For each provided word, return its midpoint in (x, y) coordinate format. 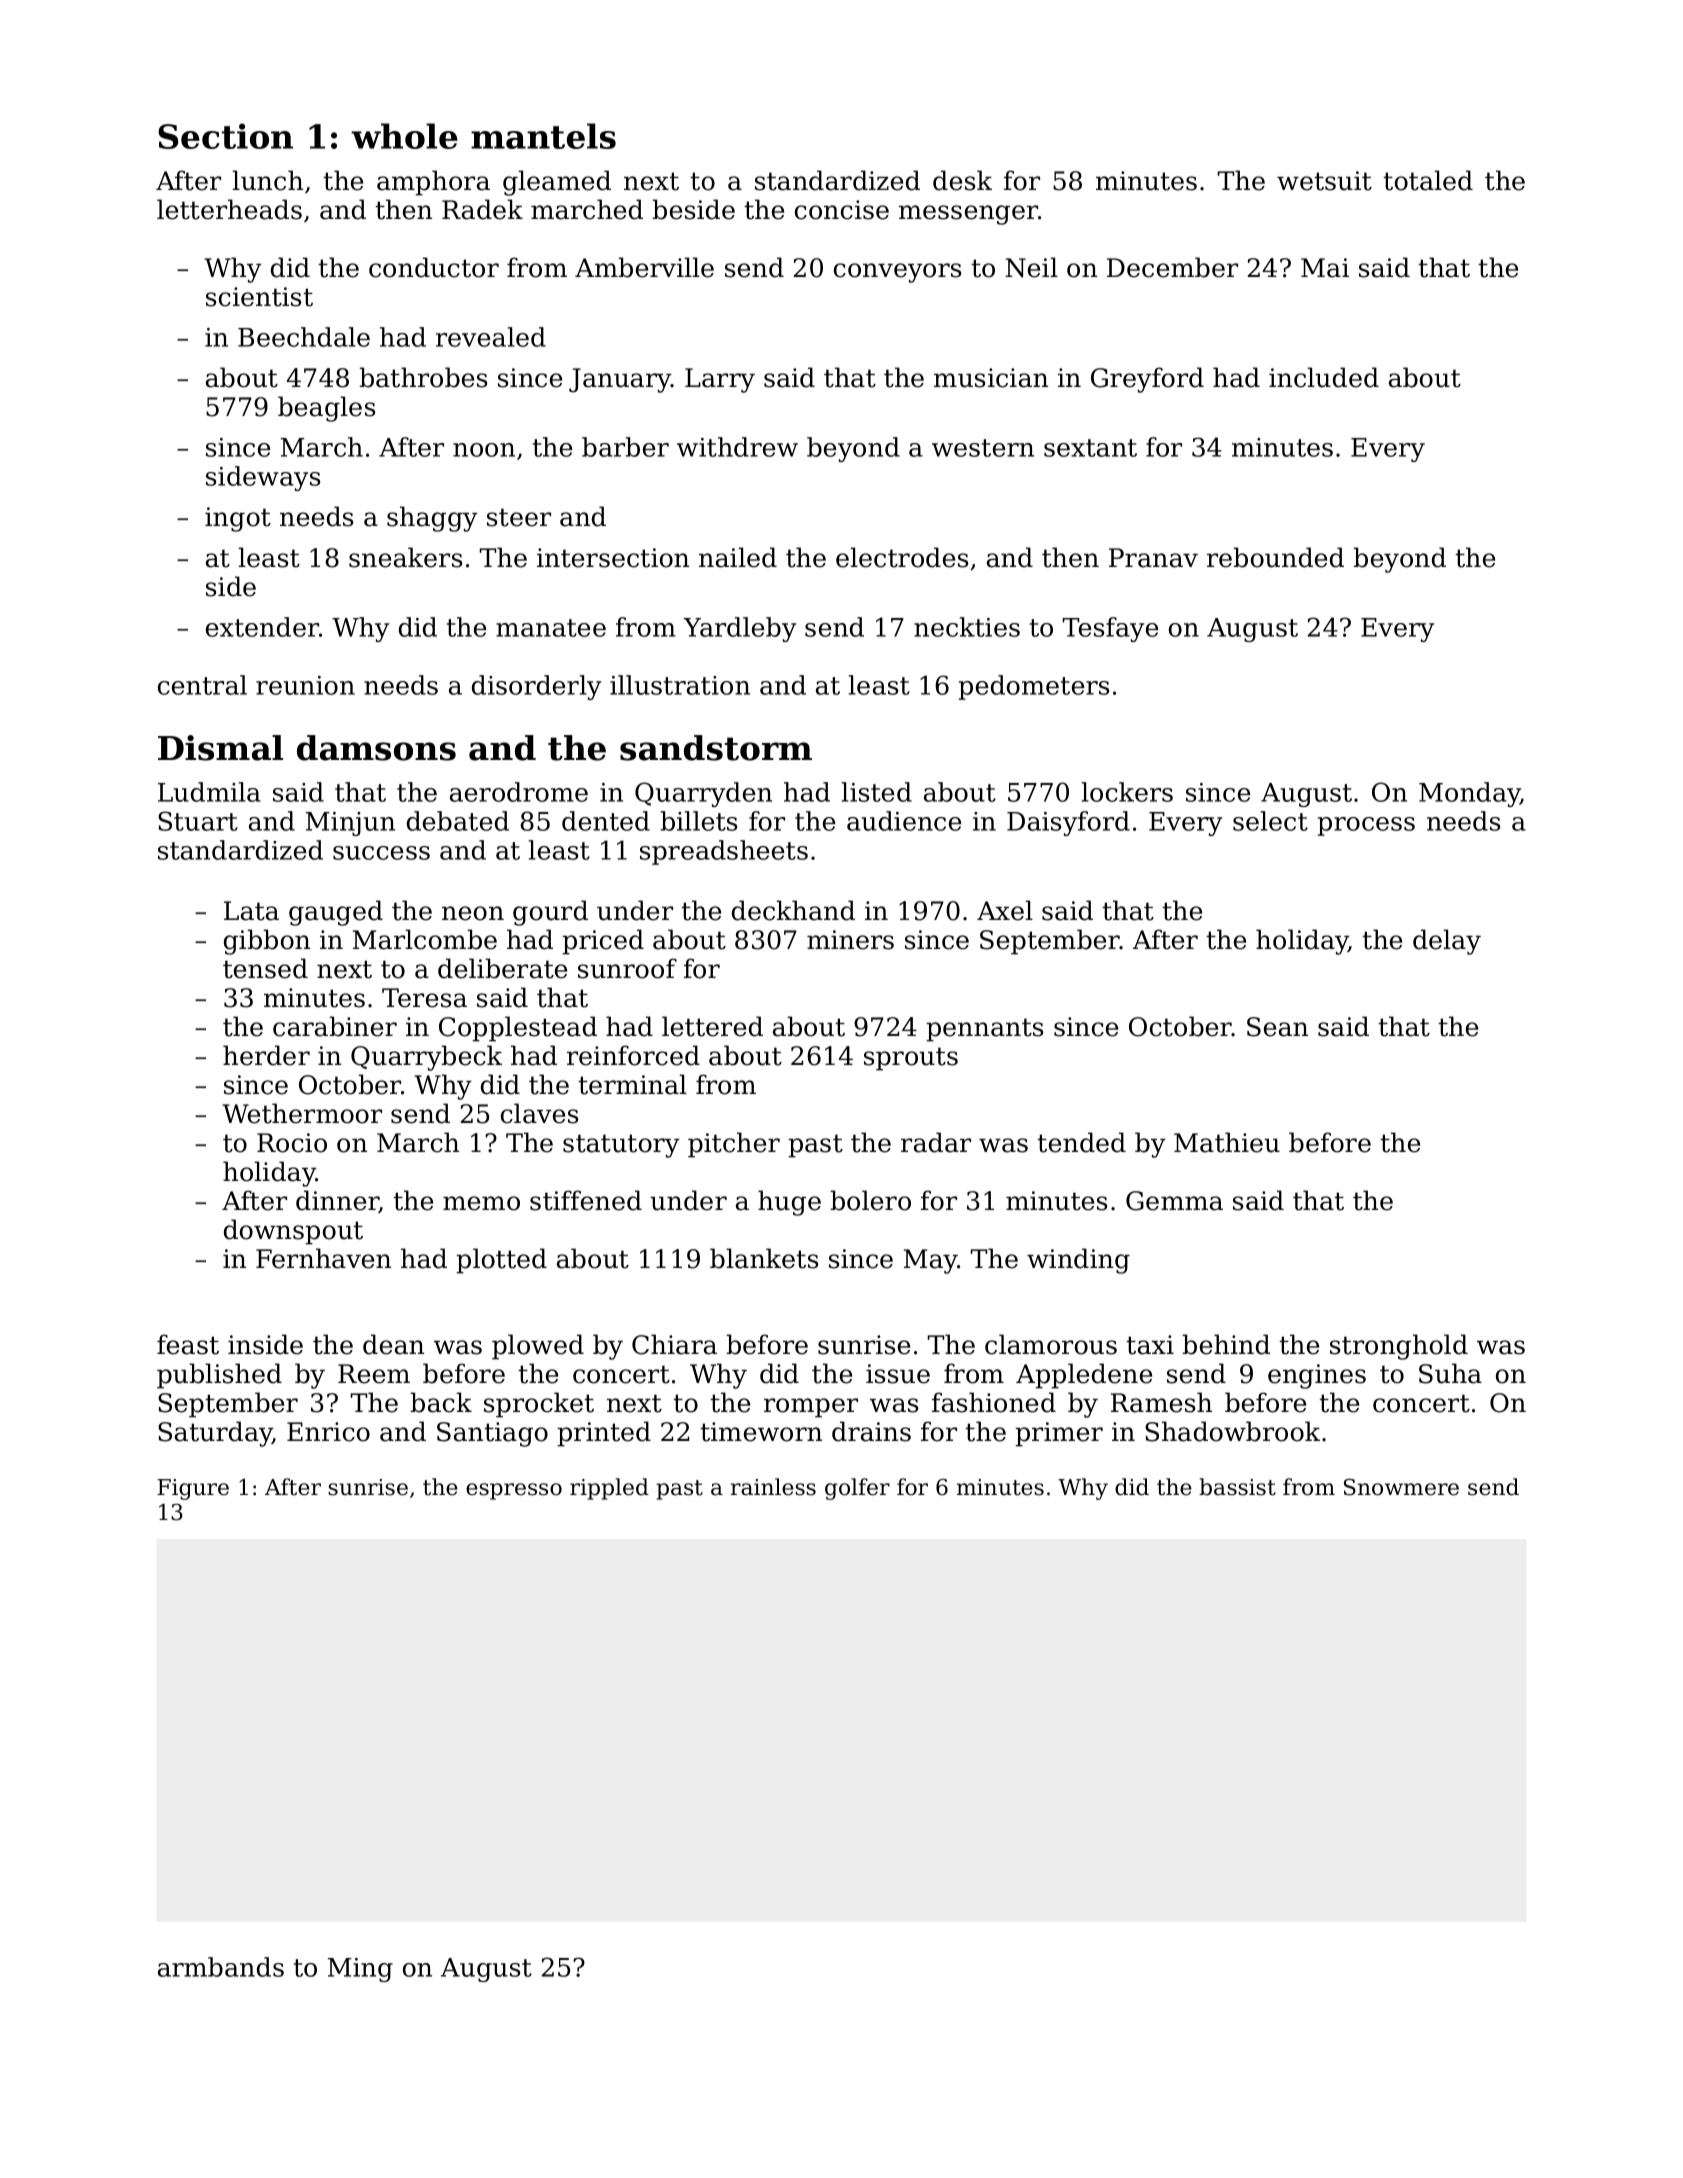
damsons (376, 748)
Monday (1470, 794)
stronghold (1399, 1347)
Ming (360, 1970)
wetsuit (1324, 181)
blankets (764, 1258)
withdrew (737, 447)
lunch (267, 180)
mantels (543, 136)
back (441, 1402)
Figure (193, 1489)
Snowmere (1401, 1487)
